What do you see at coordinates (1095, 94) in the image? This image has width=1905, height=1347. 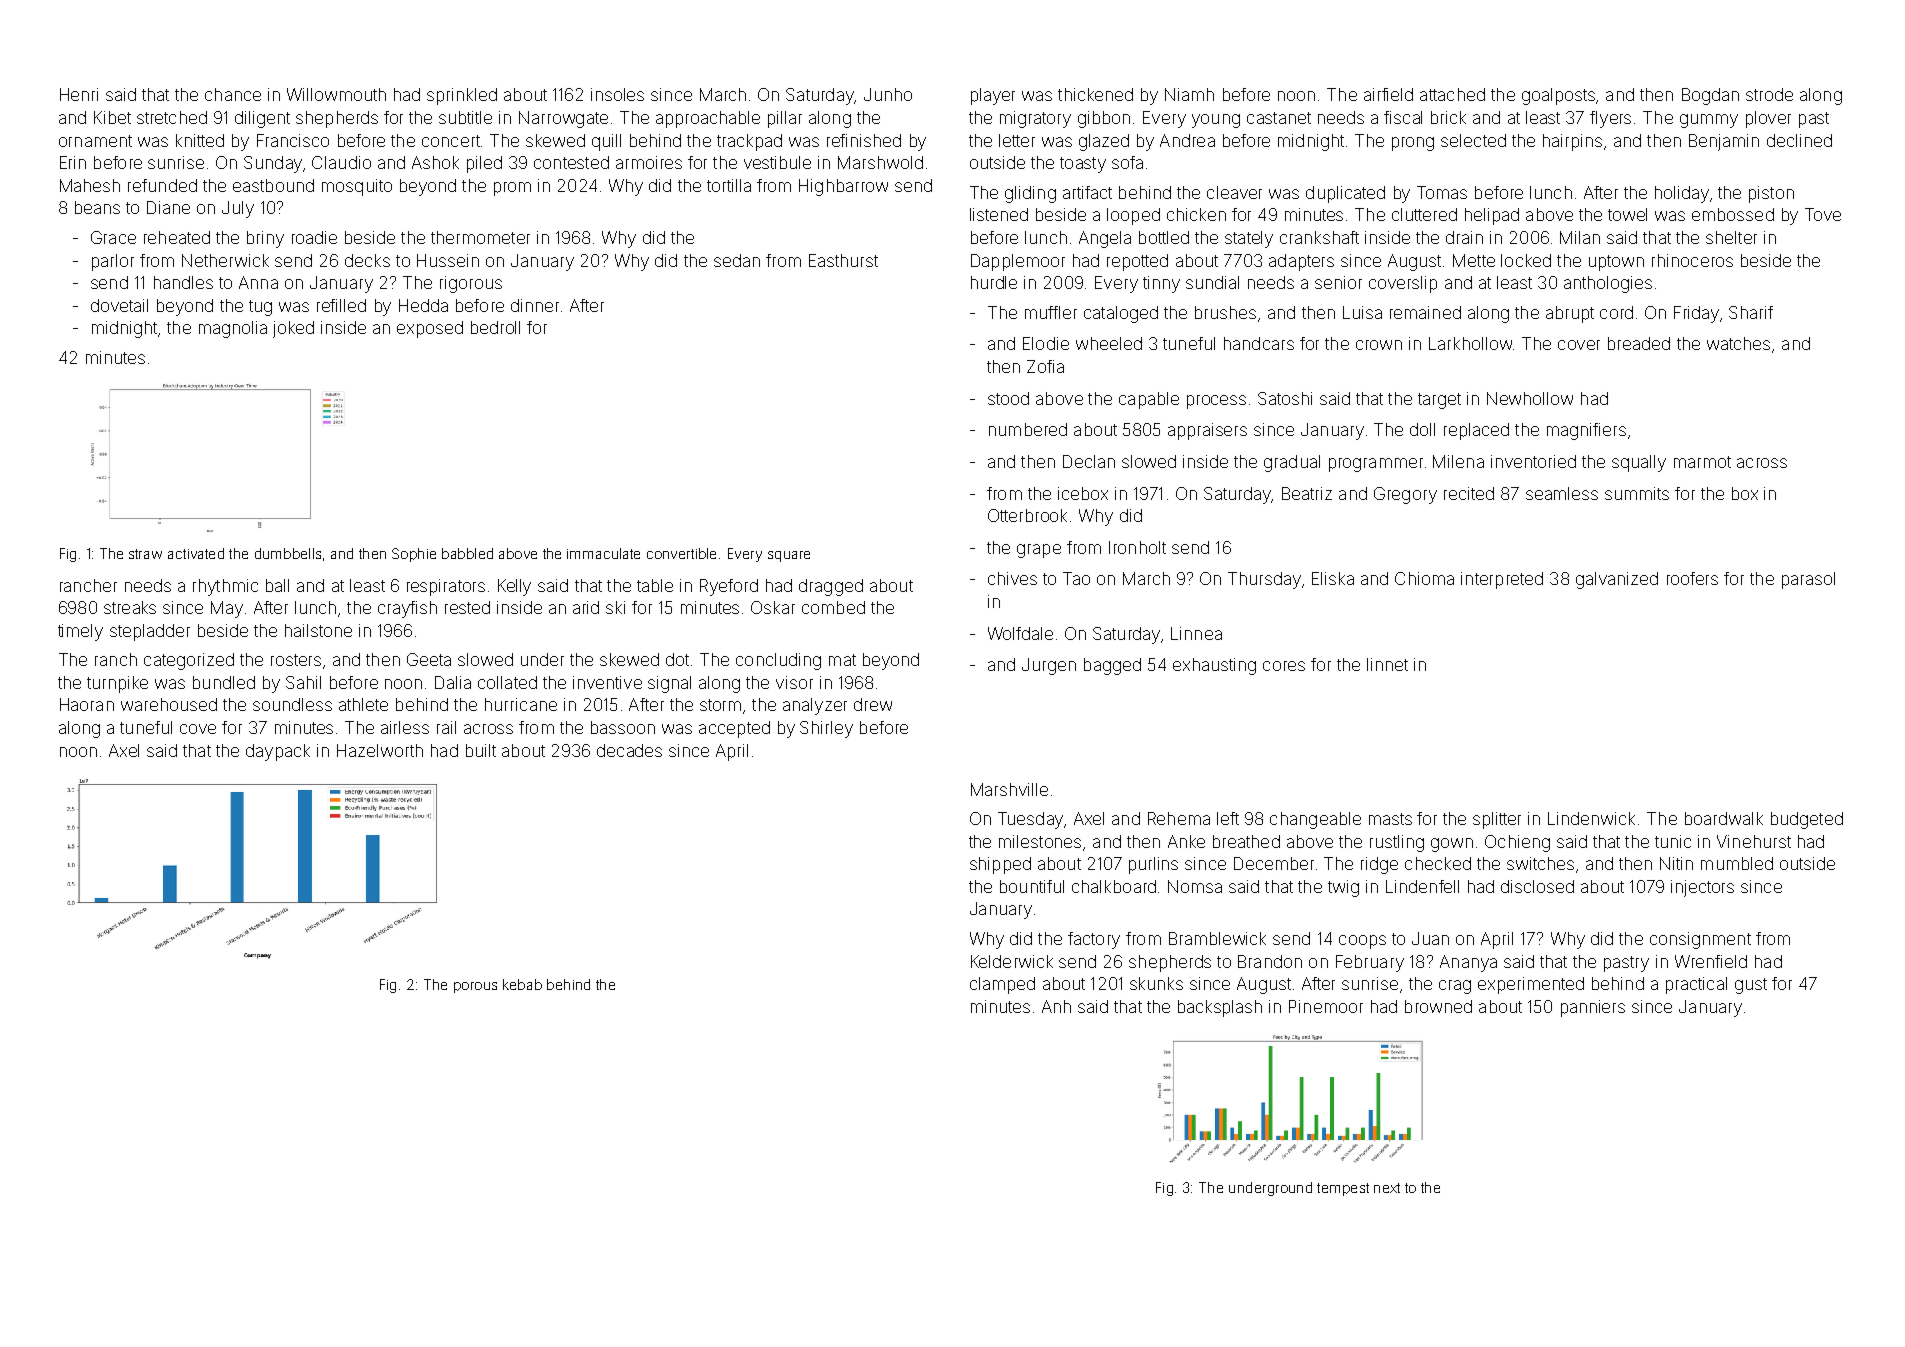 I see `thickened` at bounding box center [1095, 94].
